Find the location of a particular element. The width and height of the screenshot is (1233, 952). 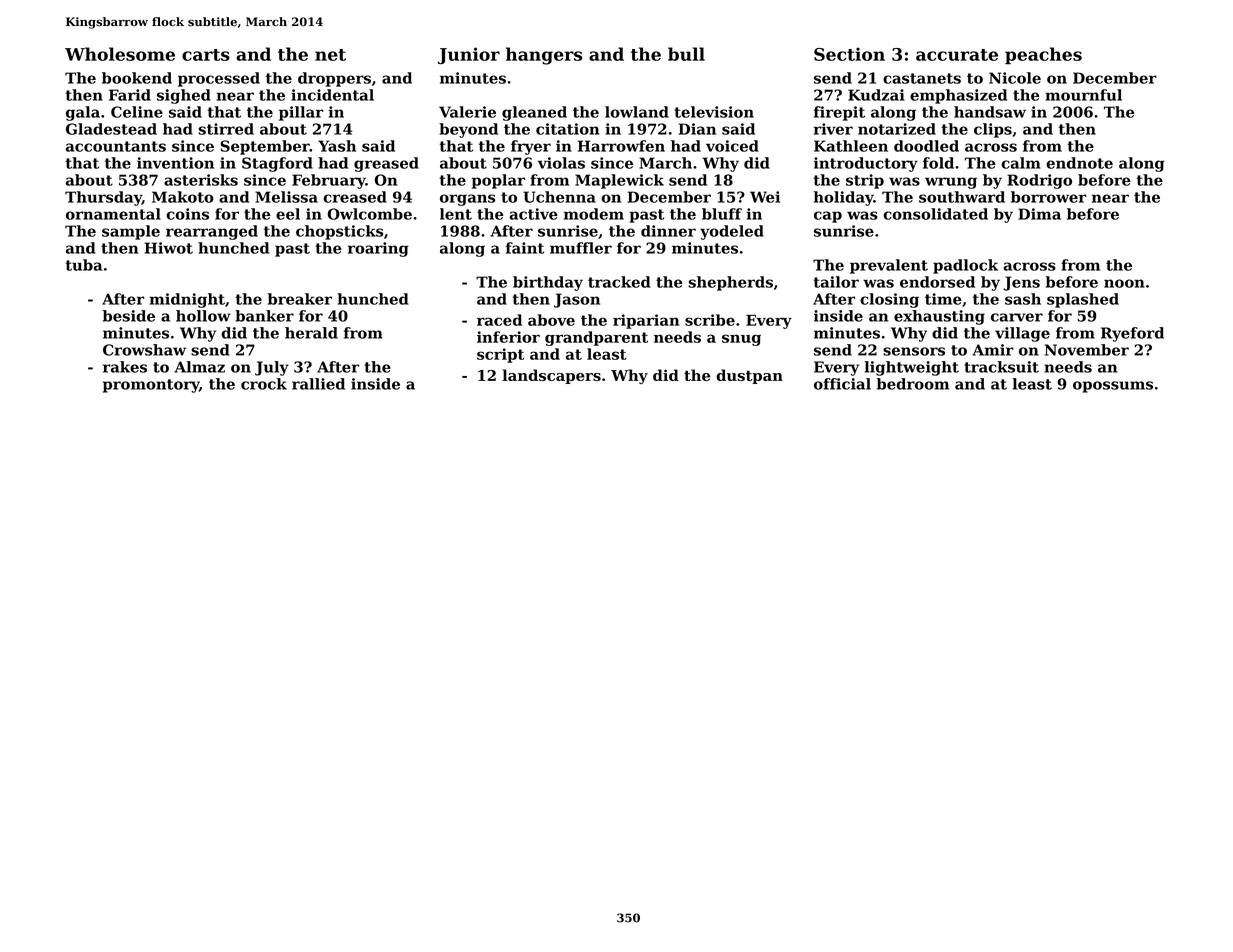

southward is located at coordinates (962, 197).
